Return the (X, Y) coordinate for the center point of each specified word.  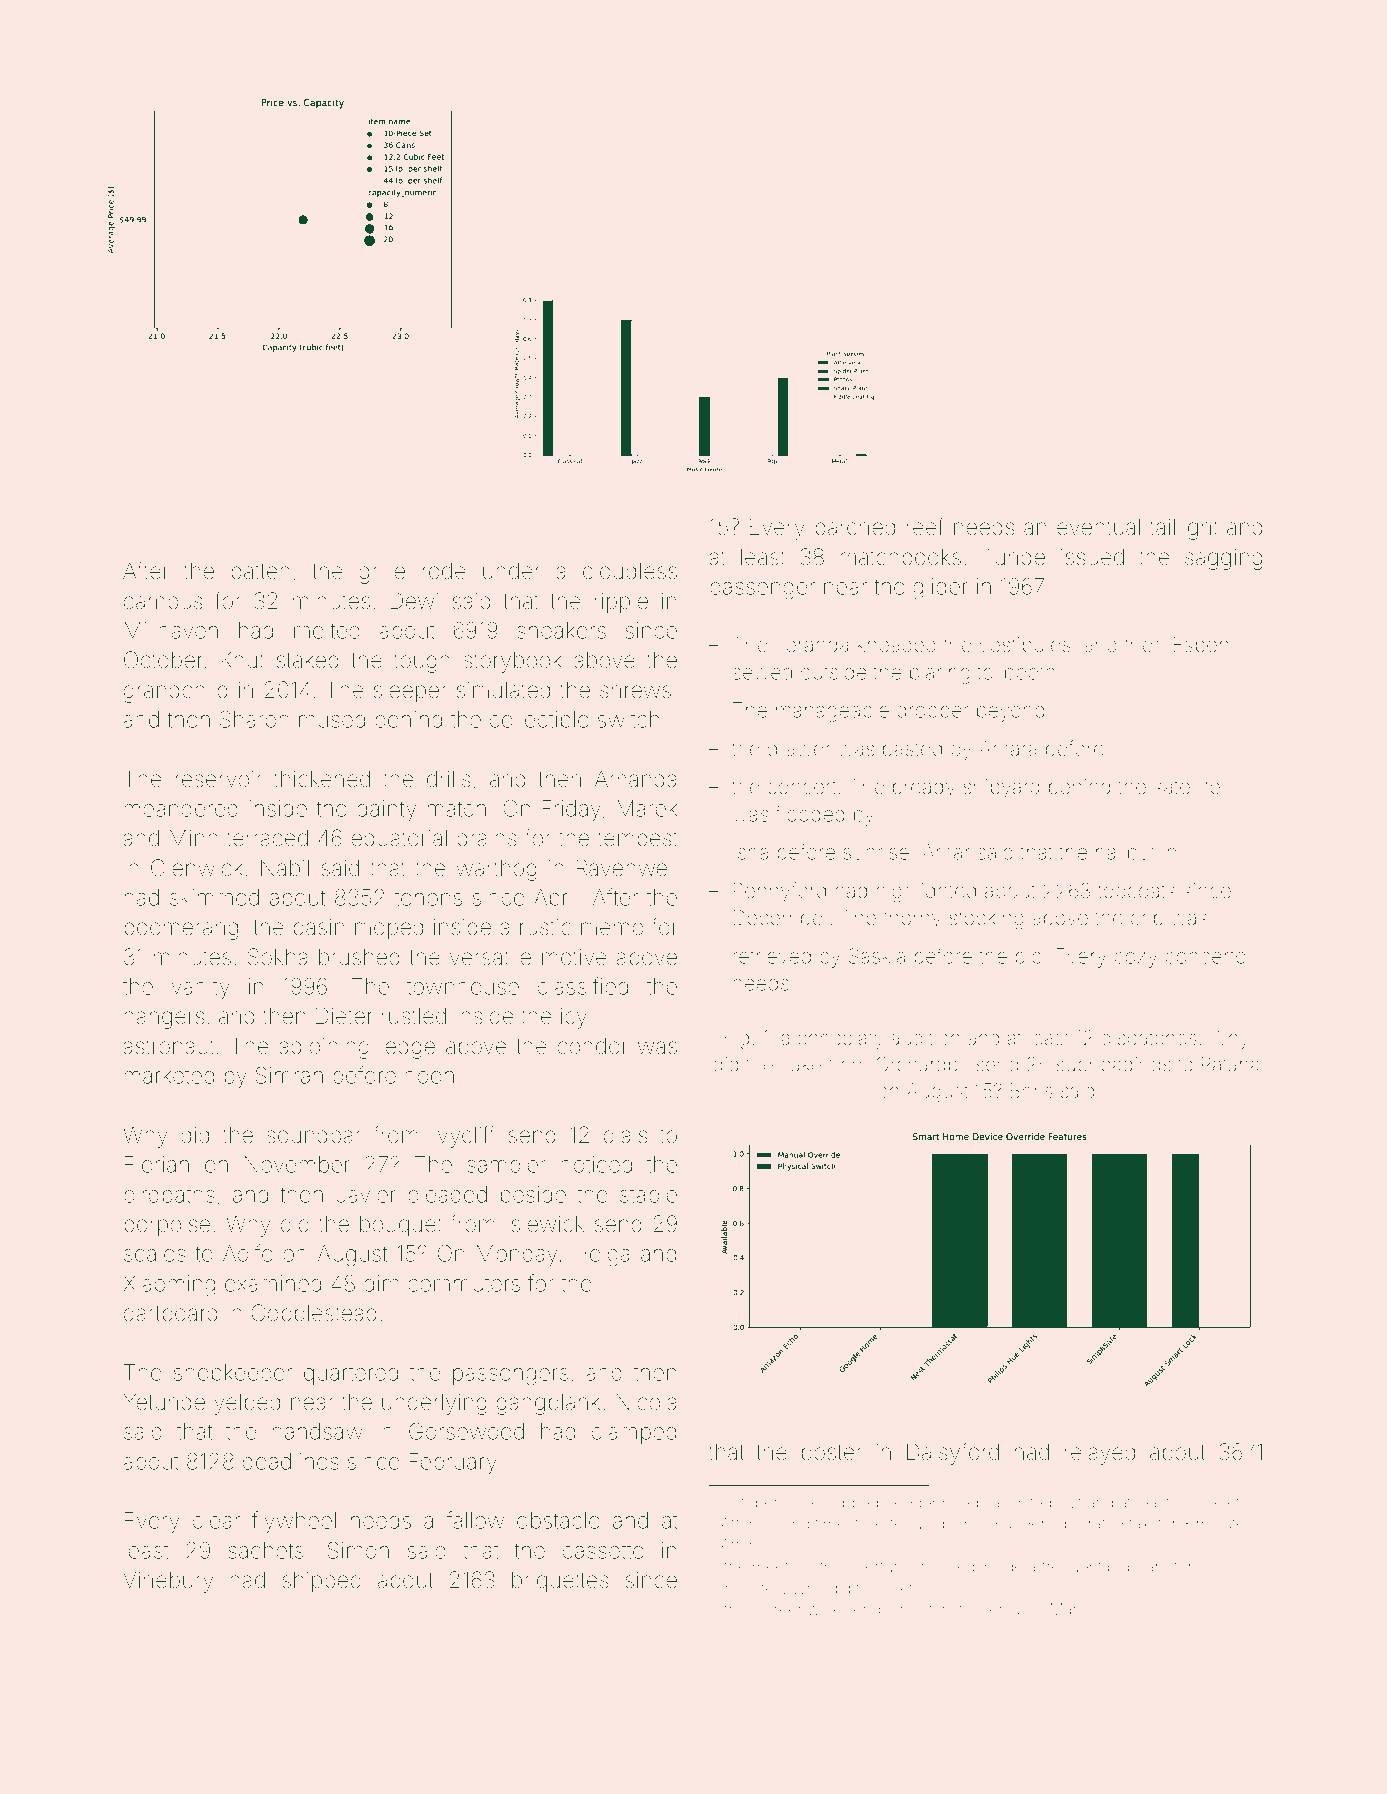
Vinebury (168, 1582)
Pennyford (780, 892)
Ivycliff (464, 1137)
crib (1147, 917)
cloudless (630, 571)
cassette (603, 1551)
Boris (1031, 1090)
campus (163, 605)
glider (940, 589)
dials (625, 1135)
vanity (201, 988)
